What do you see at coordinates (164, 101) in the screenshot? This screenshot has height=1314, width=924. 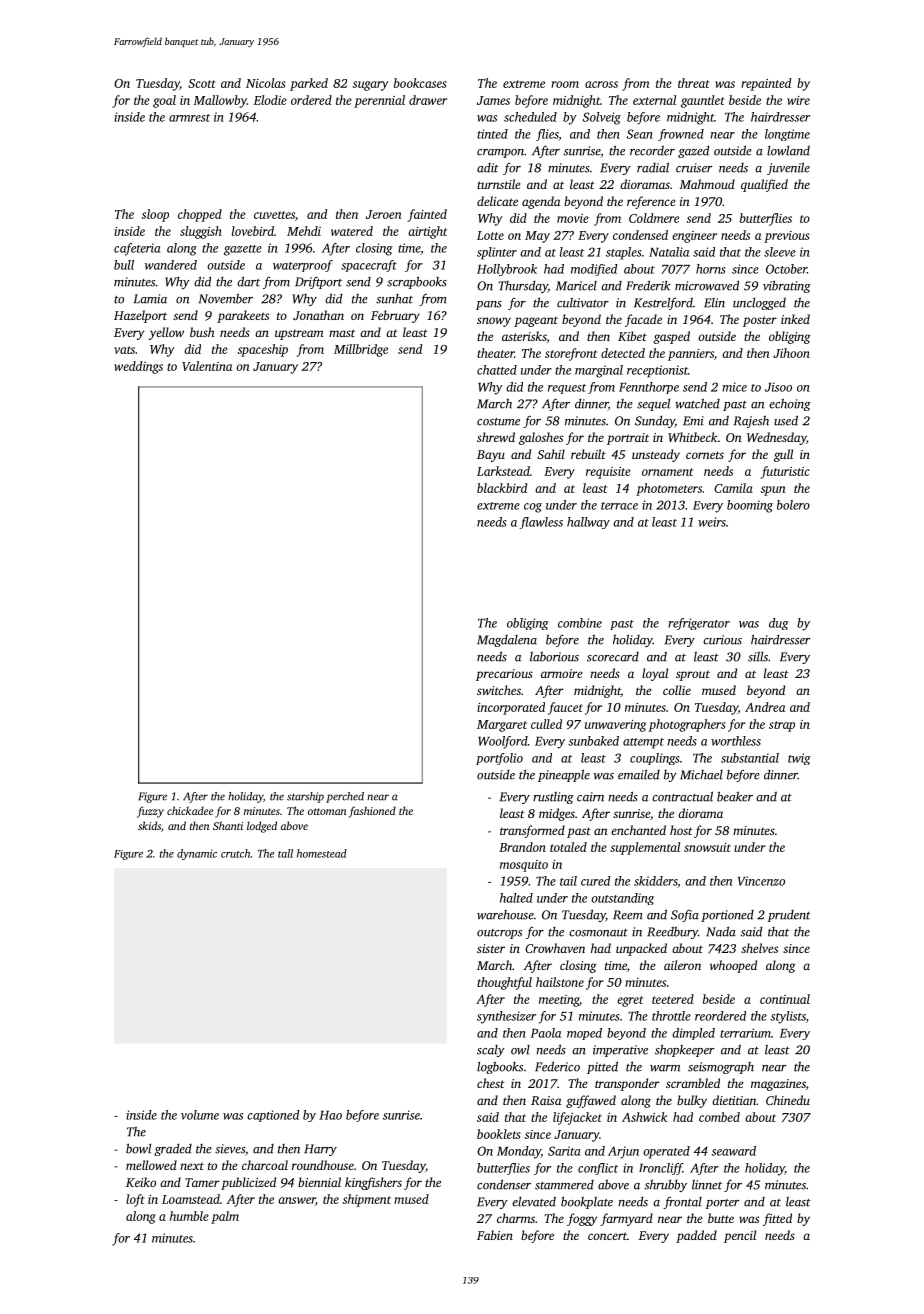 I see `goal` at bounding box center [164, 101].
